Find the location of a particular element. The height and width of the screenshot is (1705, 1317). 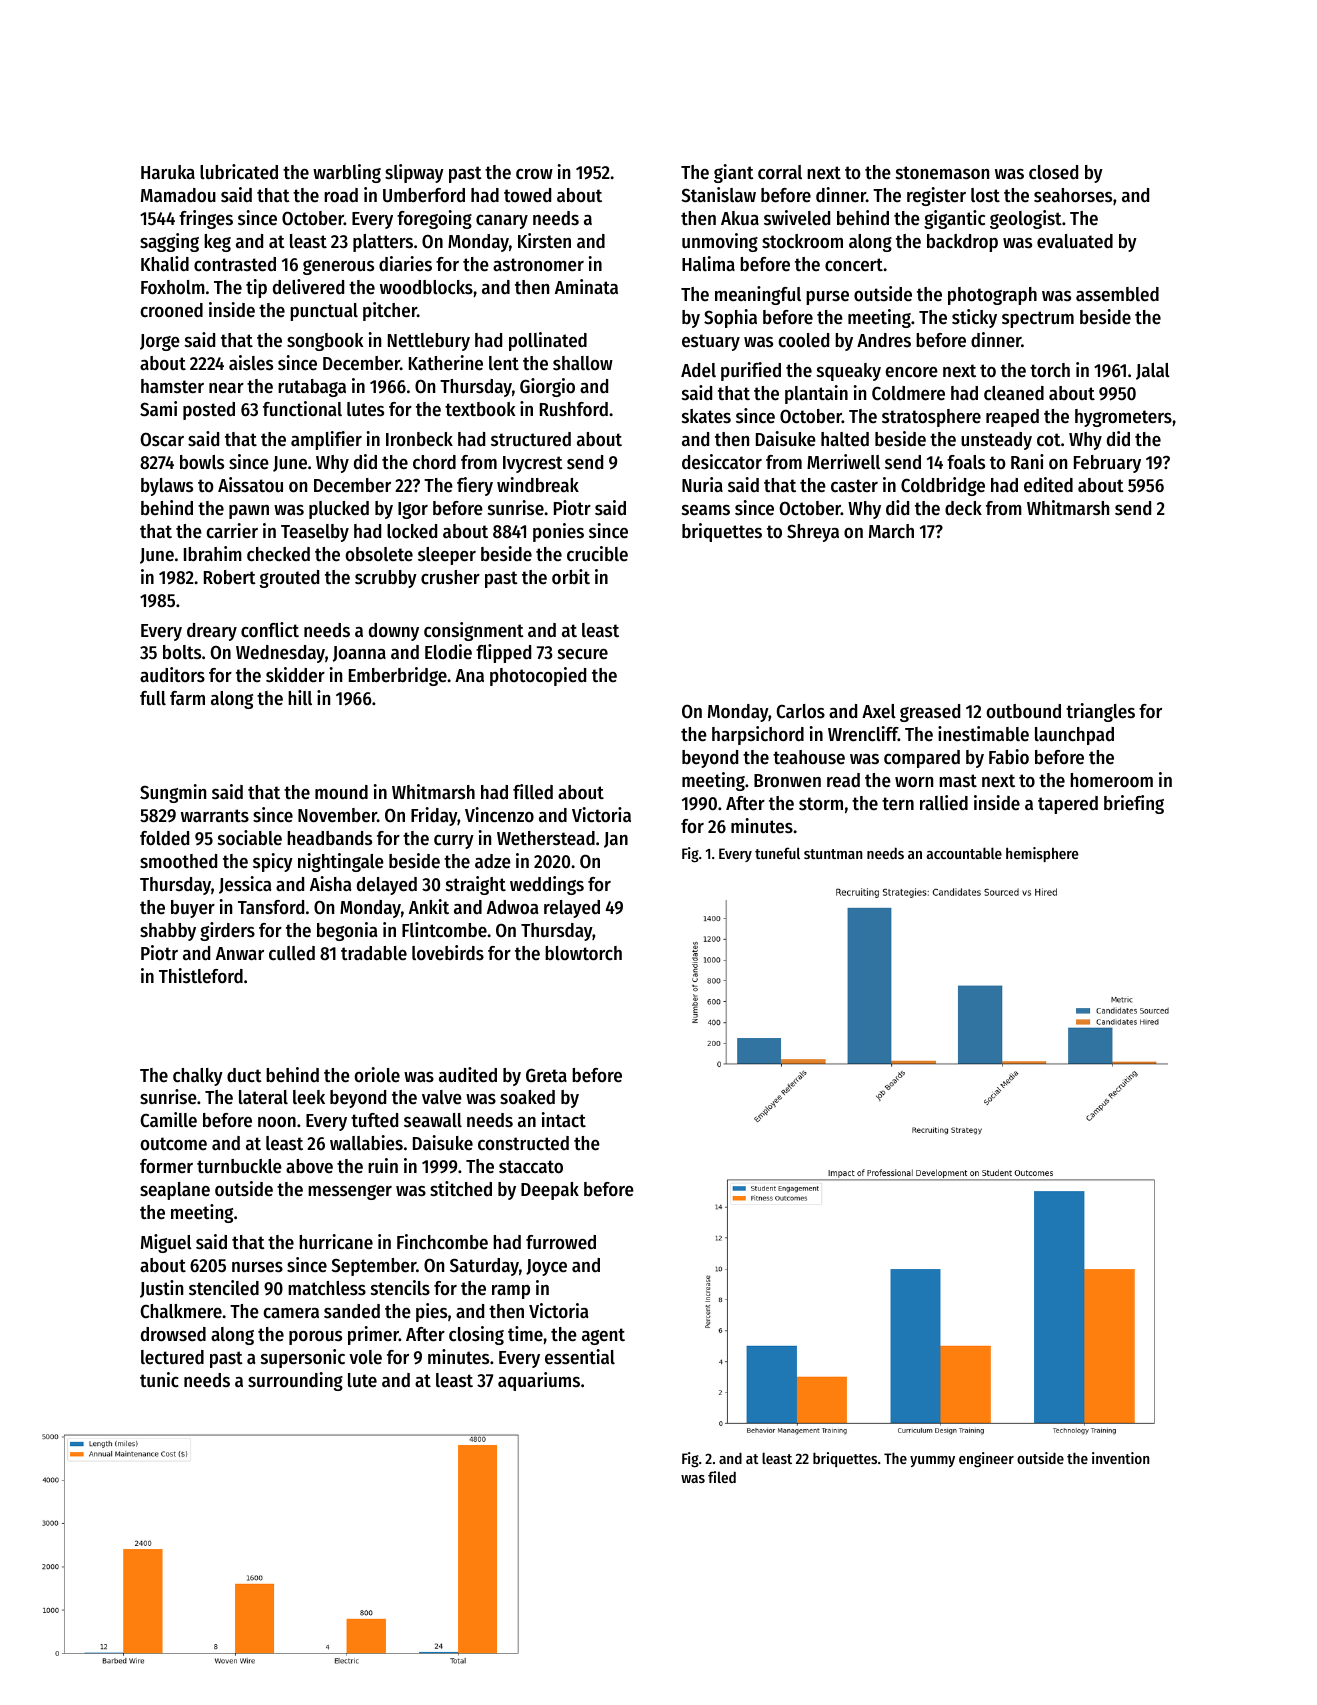

crooned is located at coordinates (171, 310).
